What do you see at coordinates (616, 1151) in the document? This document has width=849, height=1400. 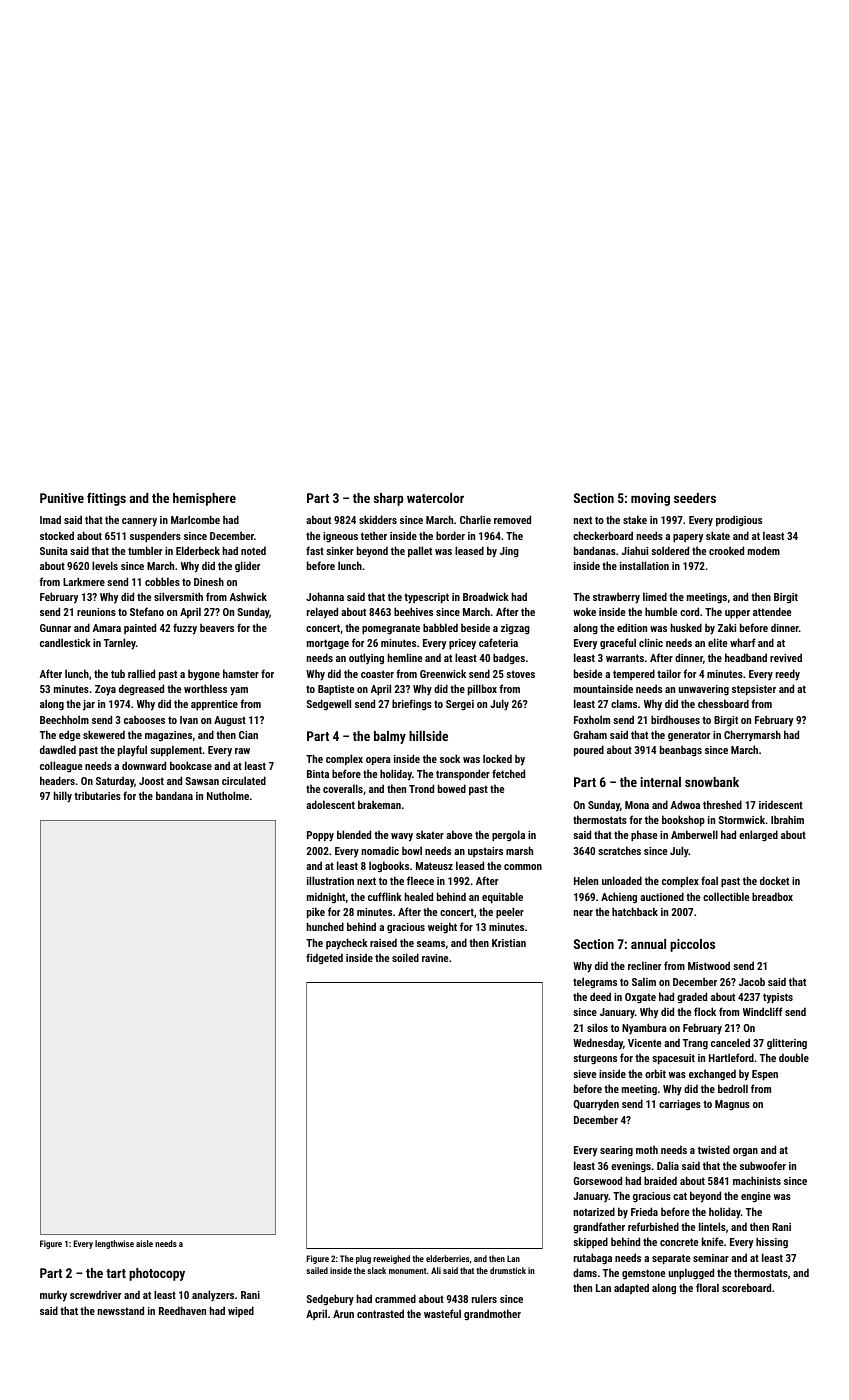 I see `searing` at bounding box center [616, 1151].
